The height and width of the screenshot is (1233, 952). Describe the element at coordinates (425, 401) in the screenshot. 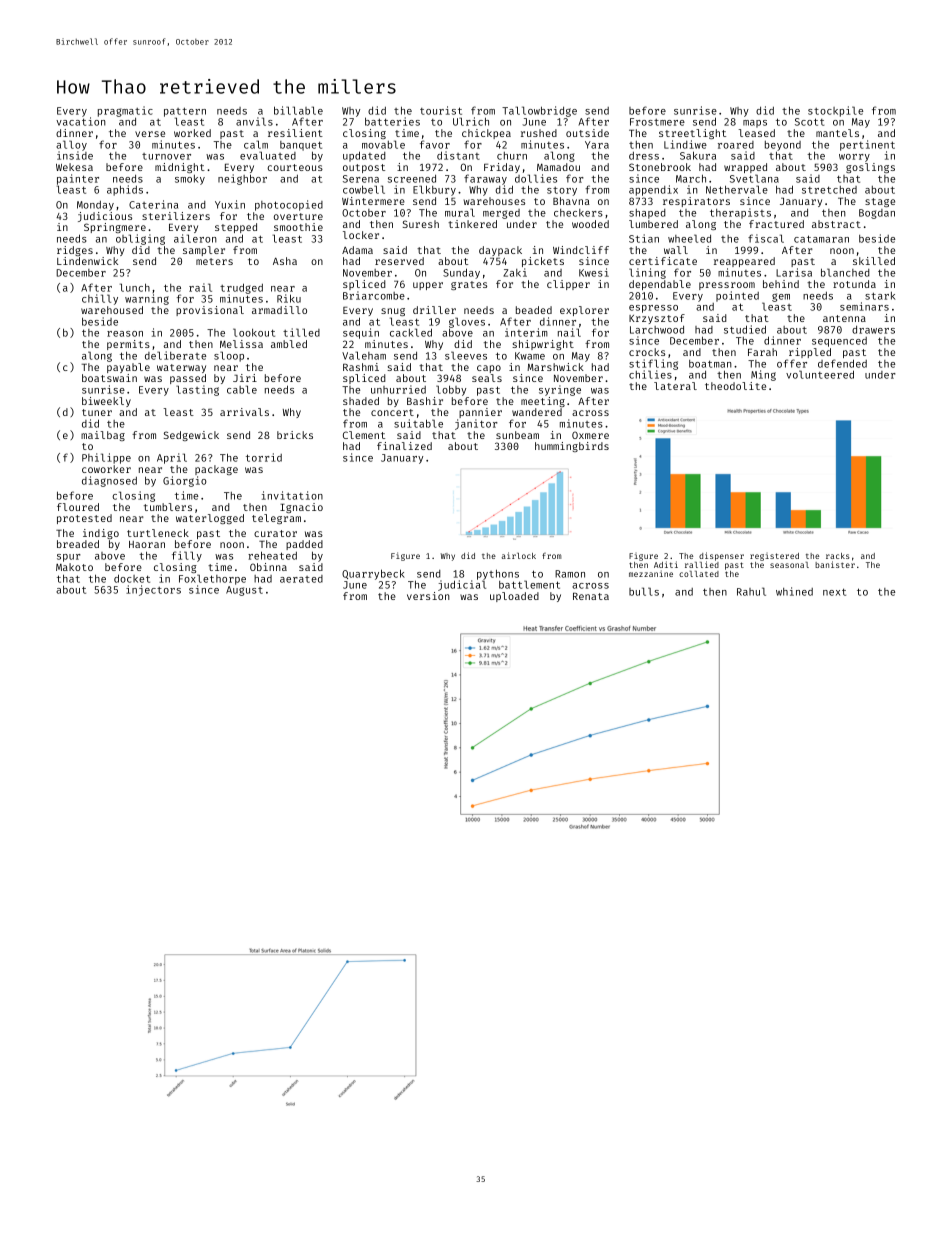

I see `Bashir` at that location.
